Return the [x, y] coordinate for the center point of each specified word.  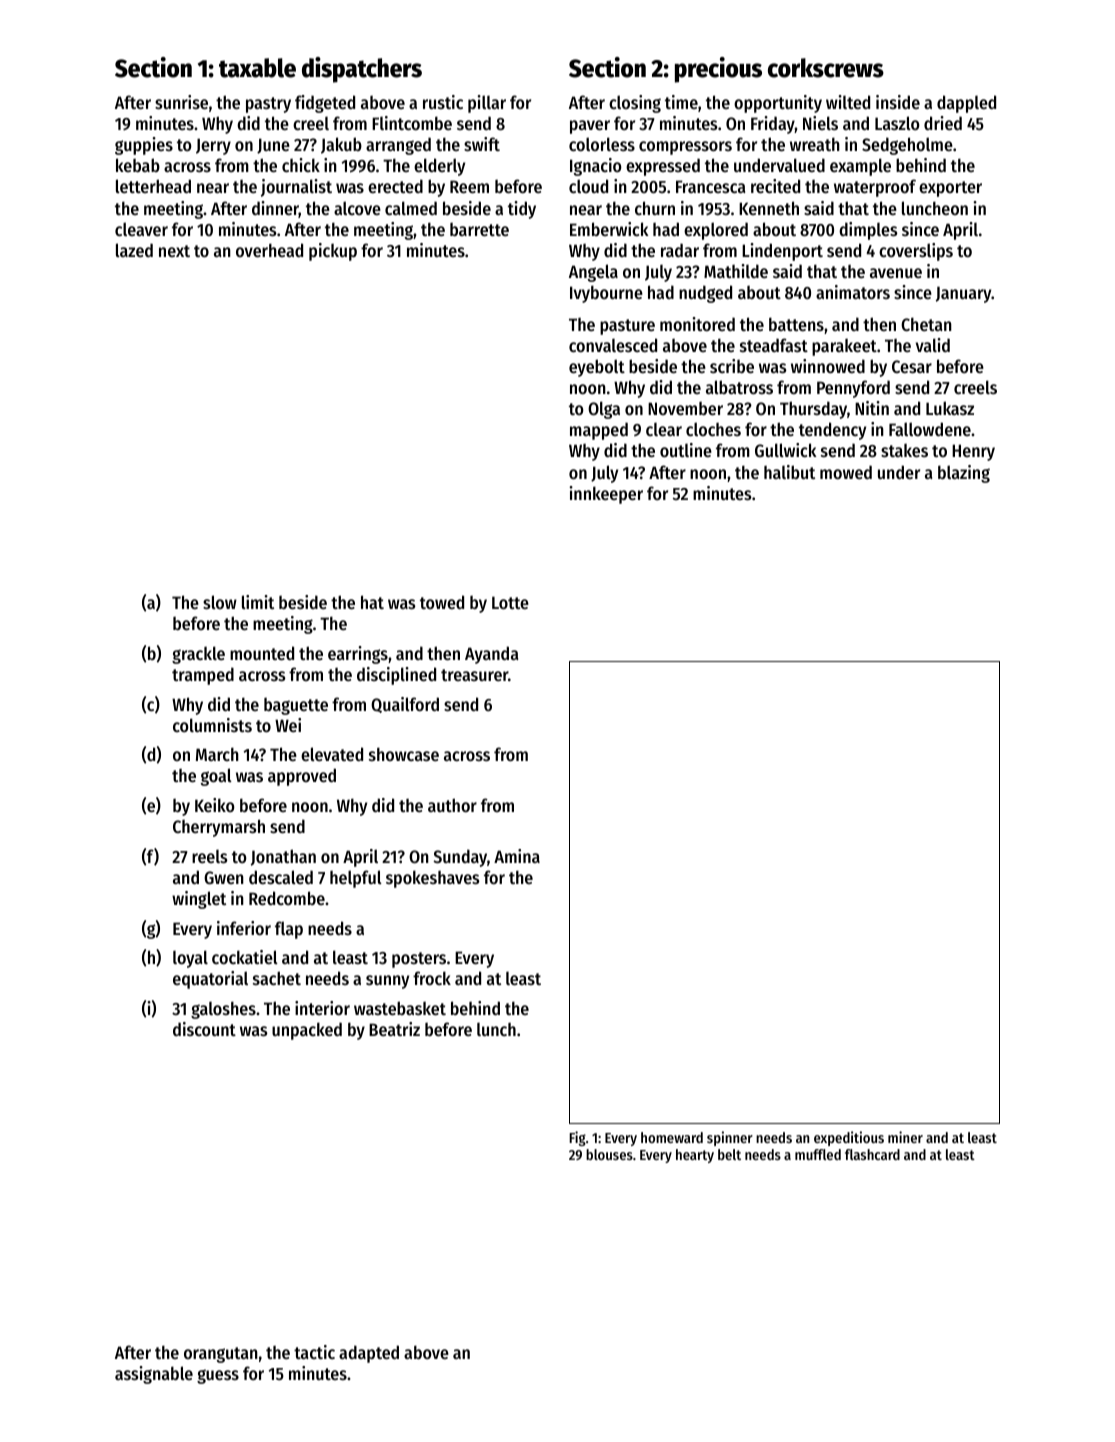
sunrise [181, 102]
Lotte [510, 602]
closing [635, 104]
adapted [369, 1354]
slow [220, 602]
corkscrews [826, 68]
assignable [154, 1375]
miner [905, 1137]
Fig [577, 1138]
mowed [846, 472]
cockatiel [245, 957]
